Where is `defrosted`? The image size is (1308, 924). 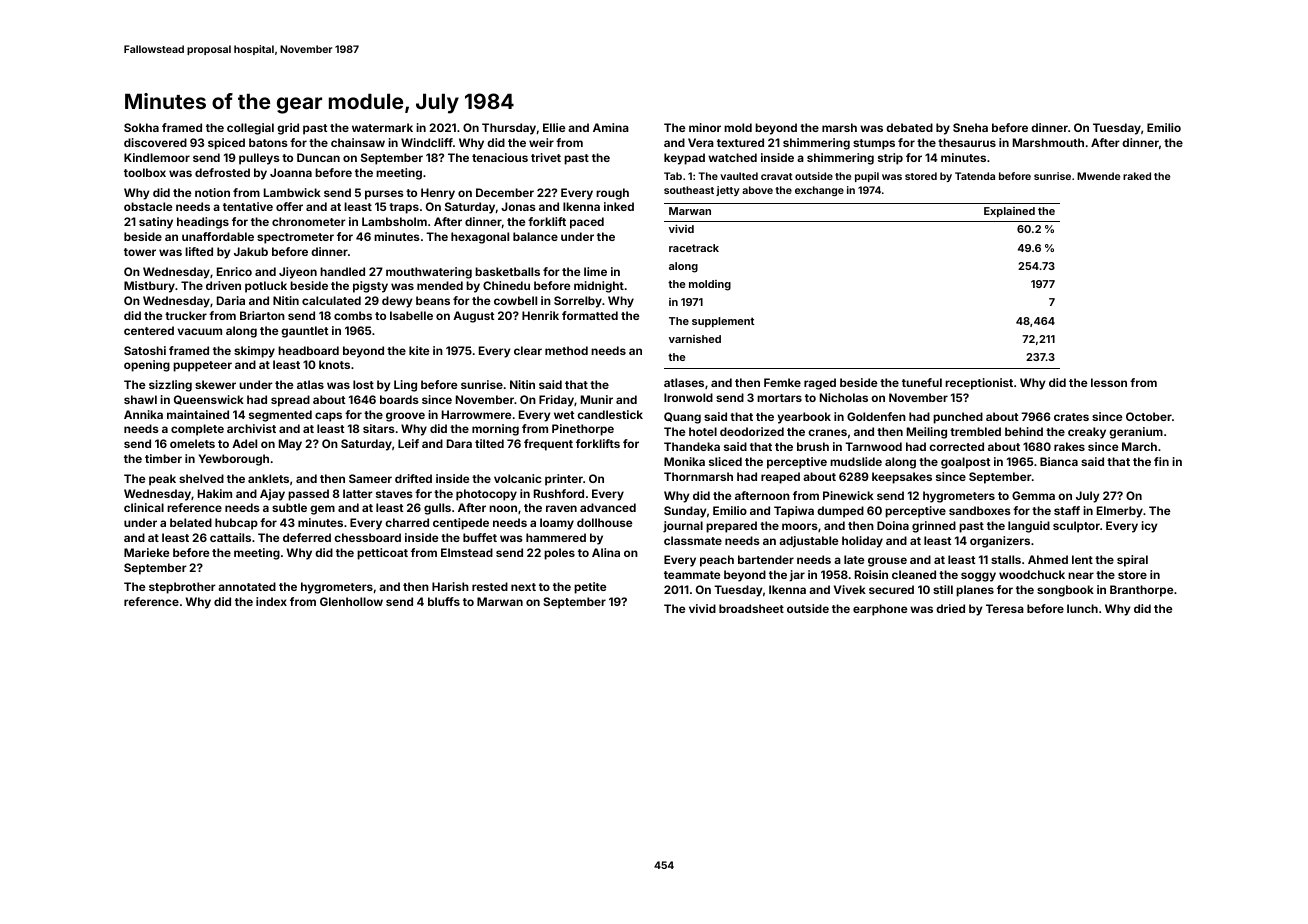 defrosted is located at coordinates (222, 172).
